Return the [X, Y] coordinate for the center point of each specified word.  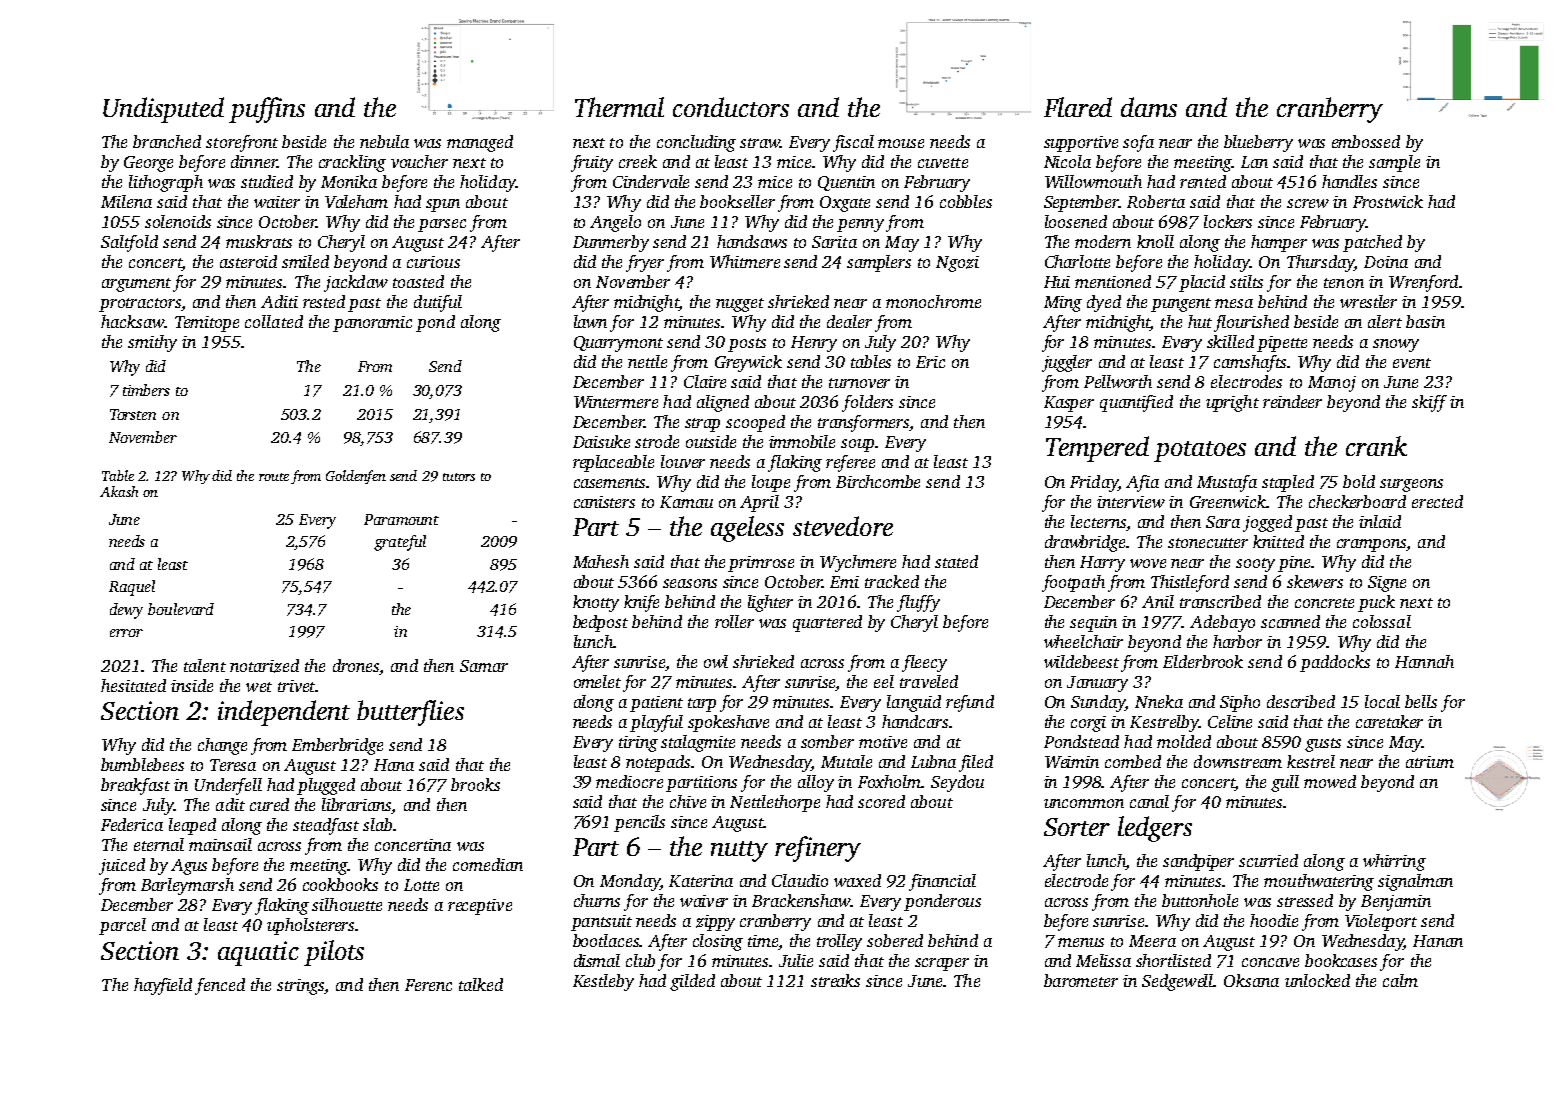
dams [1149, 107]
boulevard [181, 609]
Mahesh [601, 561]
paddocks [1335, 663]
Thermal [619, 107]
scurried [1268, 860]
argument [136, 285]
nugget [740, 305]
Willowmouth [1093, 181]
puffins [267, 110]
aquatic [258, 953]
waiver [704, 901]
